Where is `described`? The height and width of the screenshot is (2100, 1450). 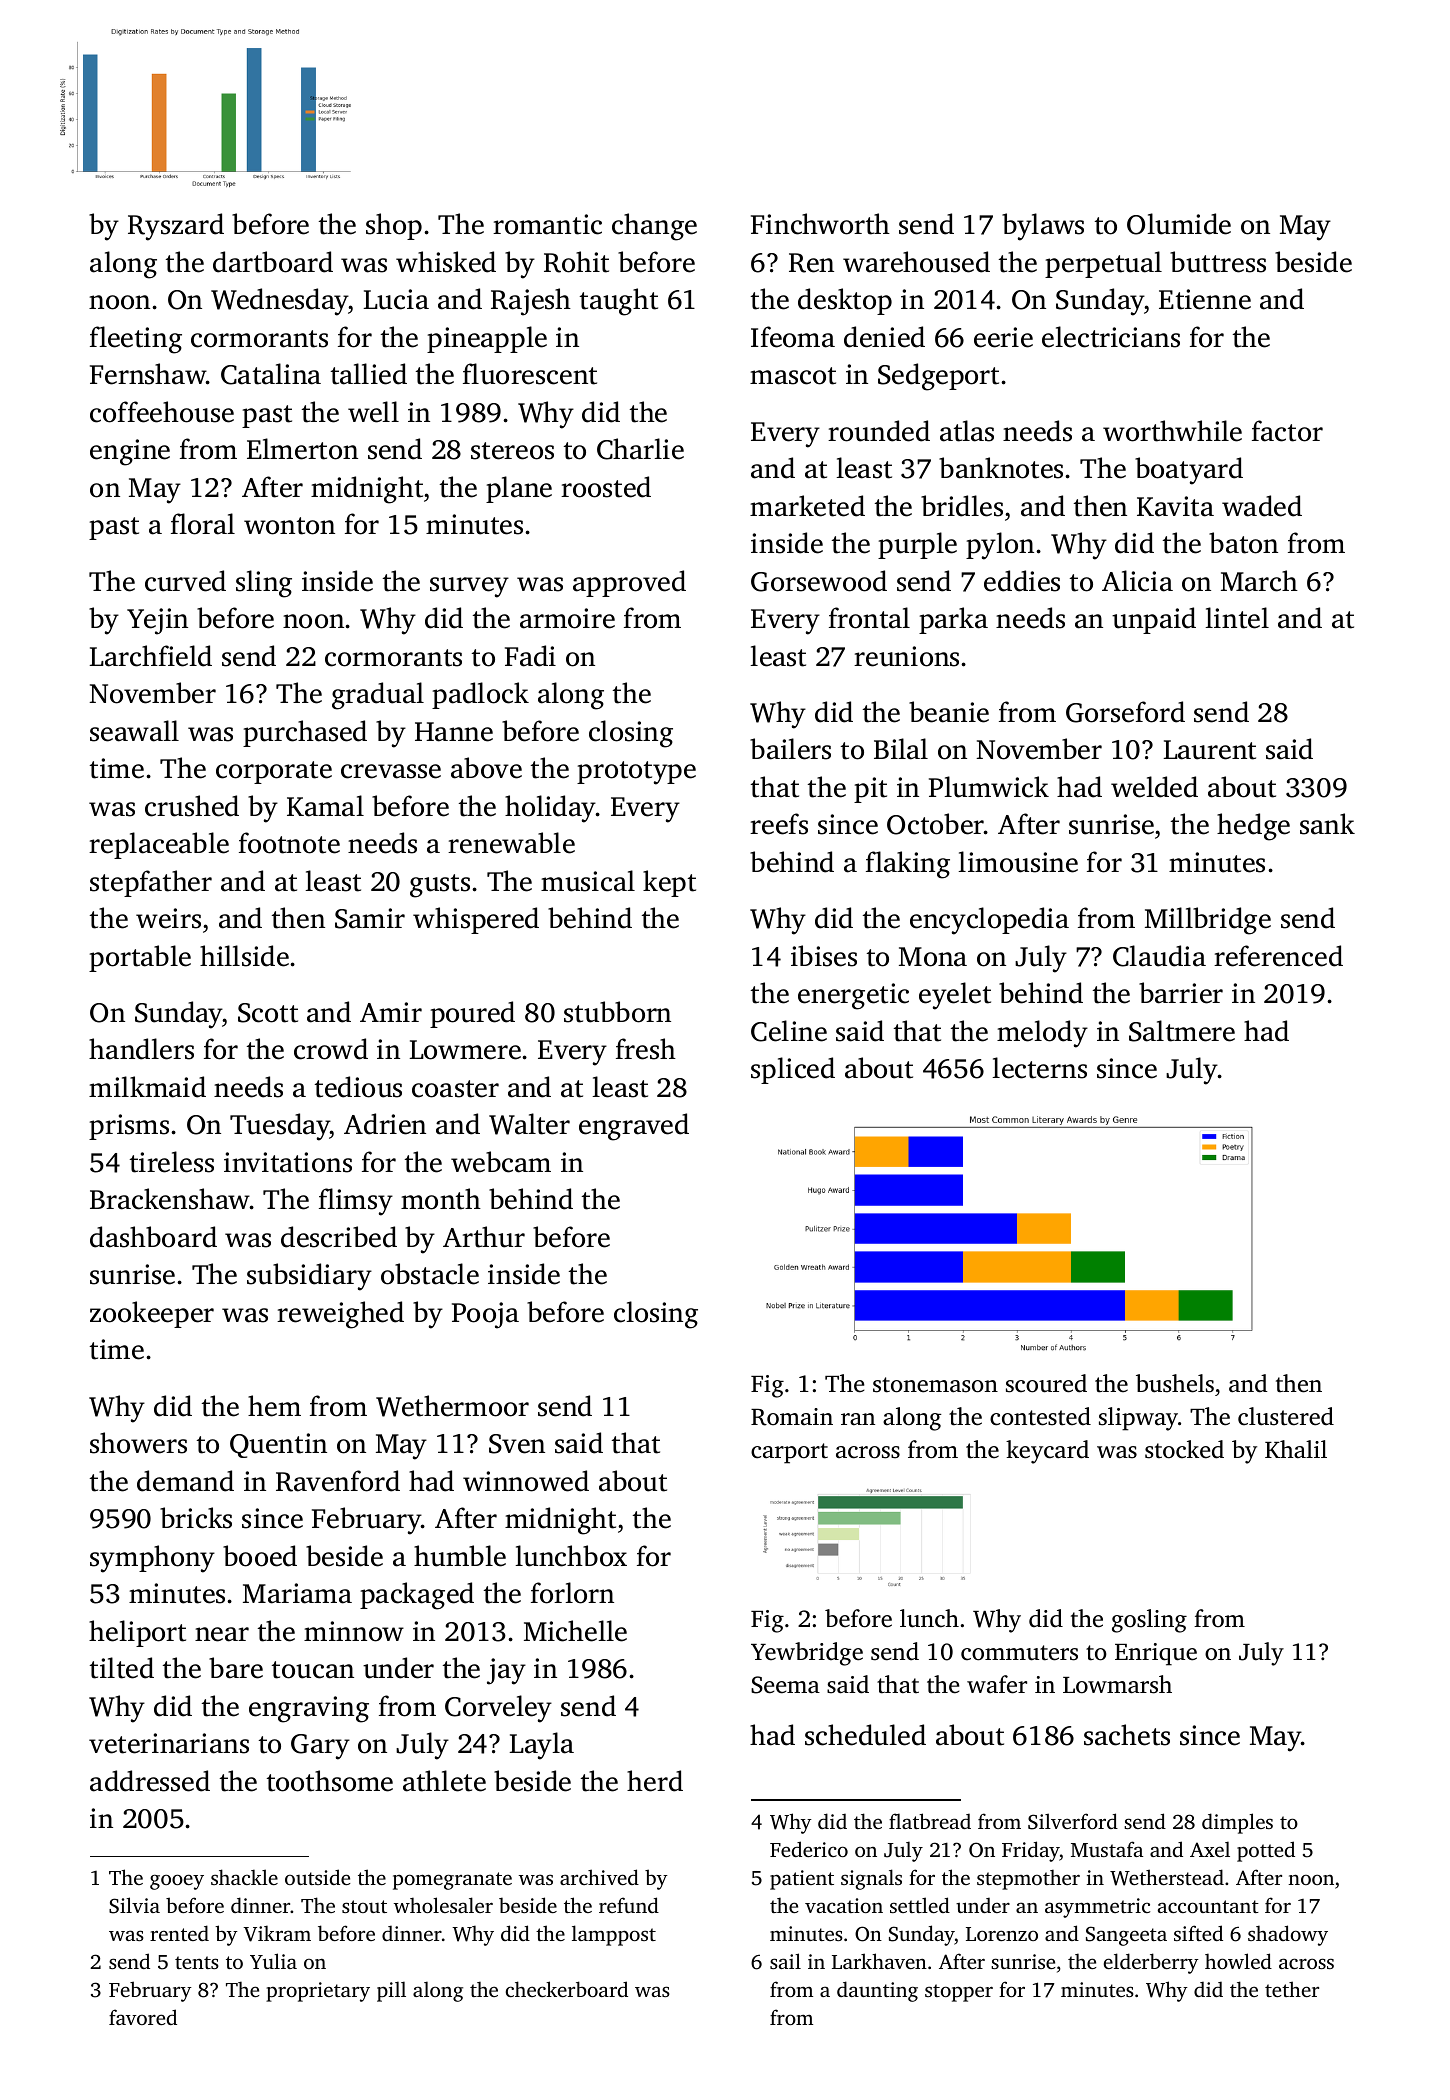 described is located at coordinates (339, 1237).
